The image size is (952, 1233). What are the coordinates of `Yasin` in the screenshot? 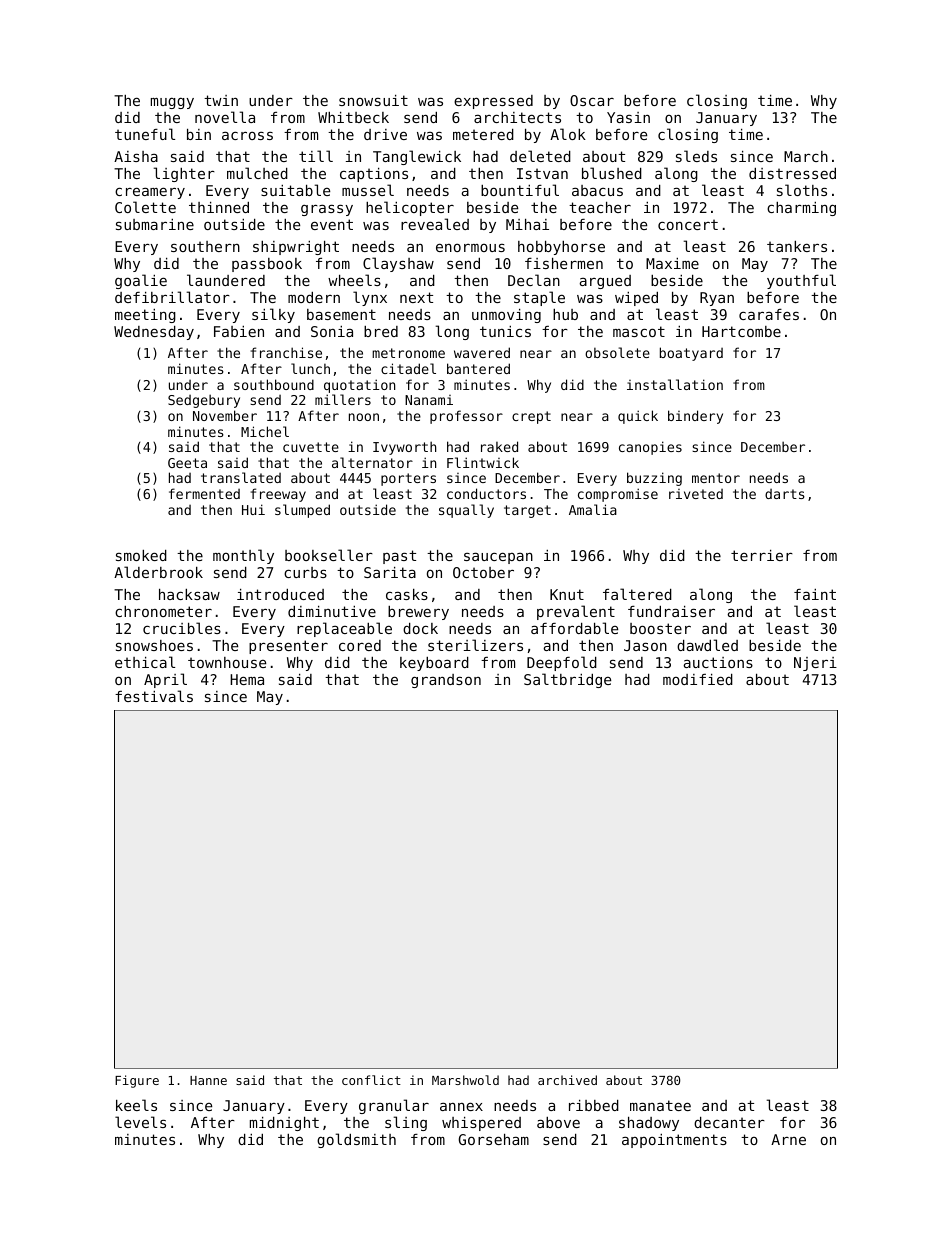 It's located at (628, 117).
